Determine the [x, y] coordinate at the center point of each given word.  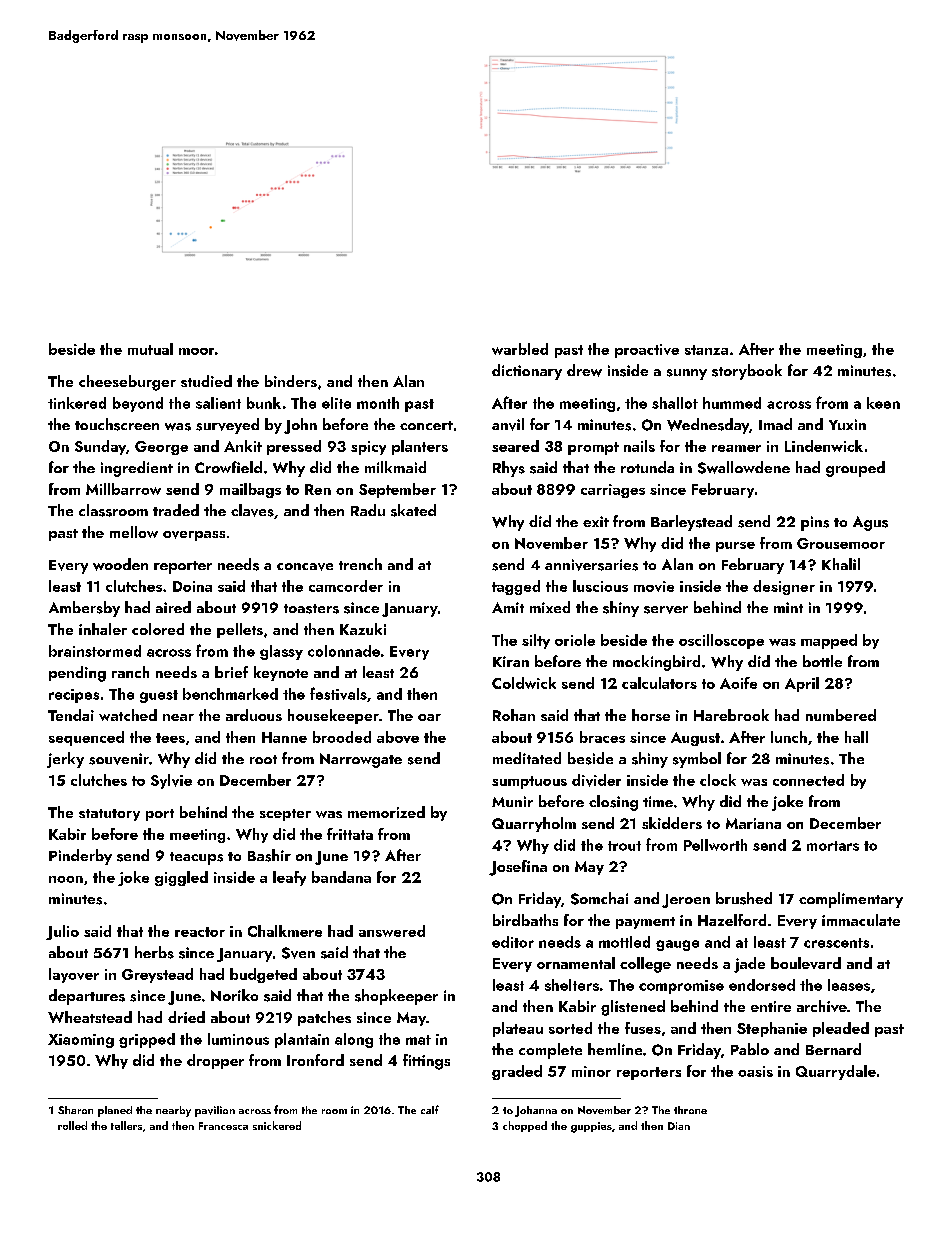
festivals [338, 693]
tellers [126, 1125]
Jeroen [686, 901]
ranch [130, 672]
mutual [150, 349]
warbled [520, 349]
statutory [109, 815]
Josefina [518, 868]
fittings [426, 1062]
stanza [706, 350]
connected [808, 780]
